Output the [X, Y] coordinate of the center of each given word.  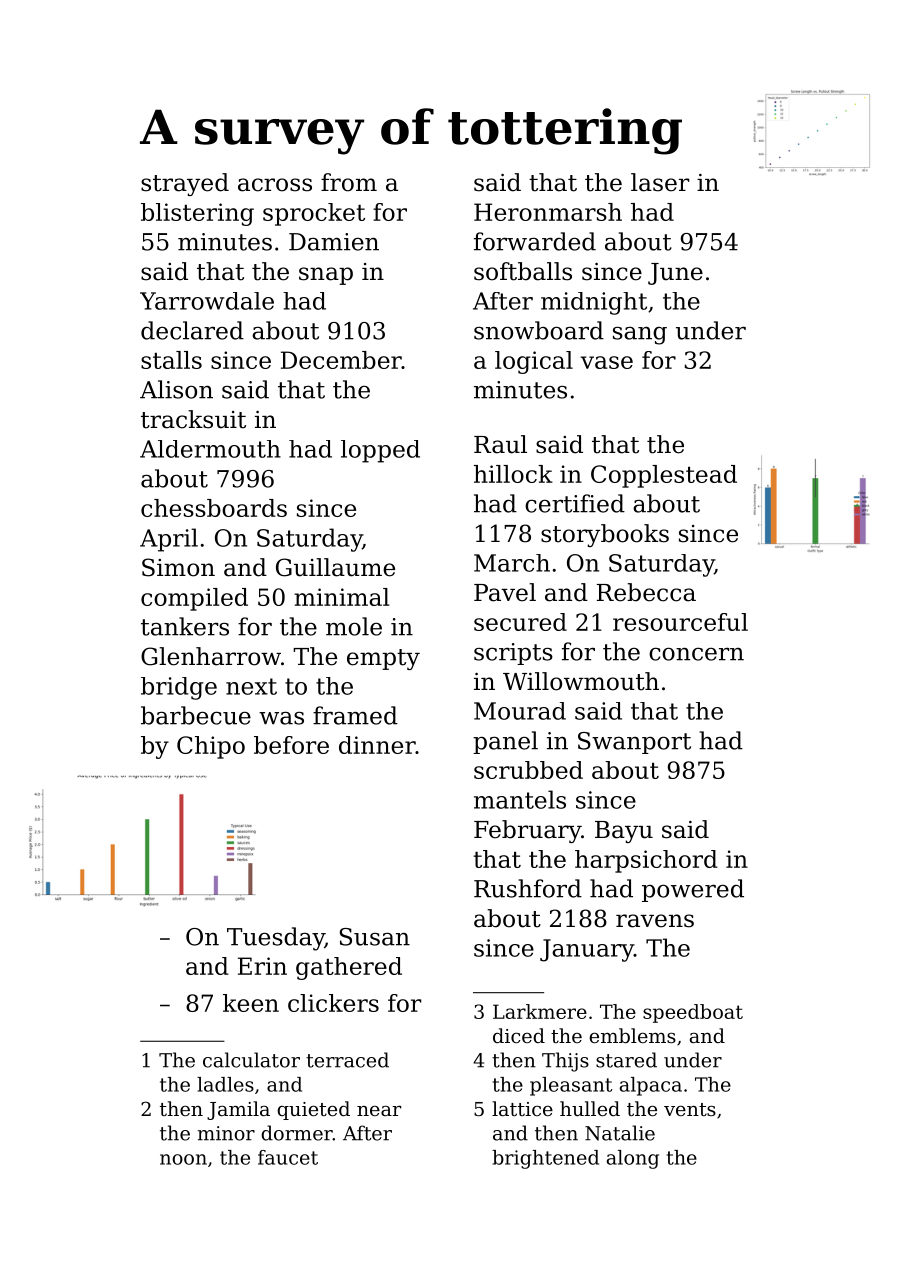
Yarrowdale [207, 301]
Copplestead [664, 476]
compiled [194, 599]
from [349, 182]
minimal [341, 597]
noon [183, 1159]
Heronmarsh [548, 212]
